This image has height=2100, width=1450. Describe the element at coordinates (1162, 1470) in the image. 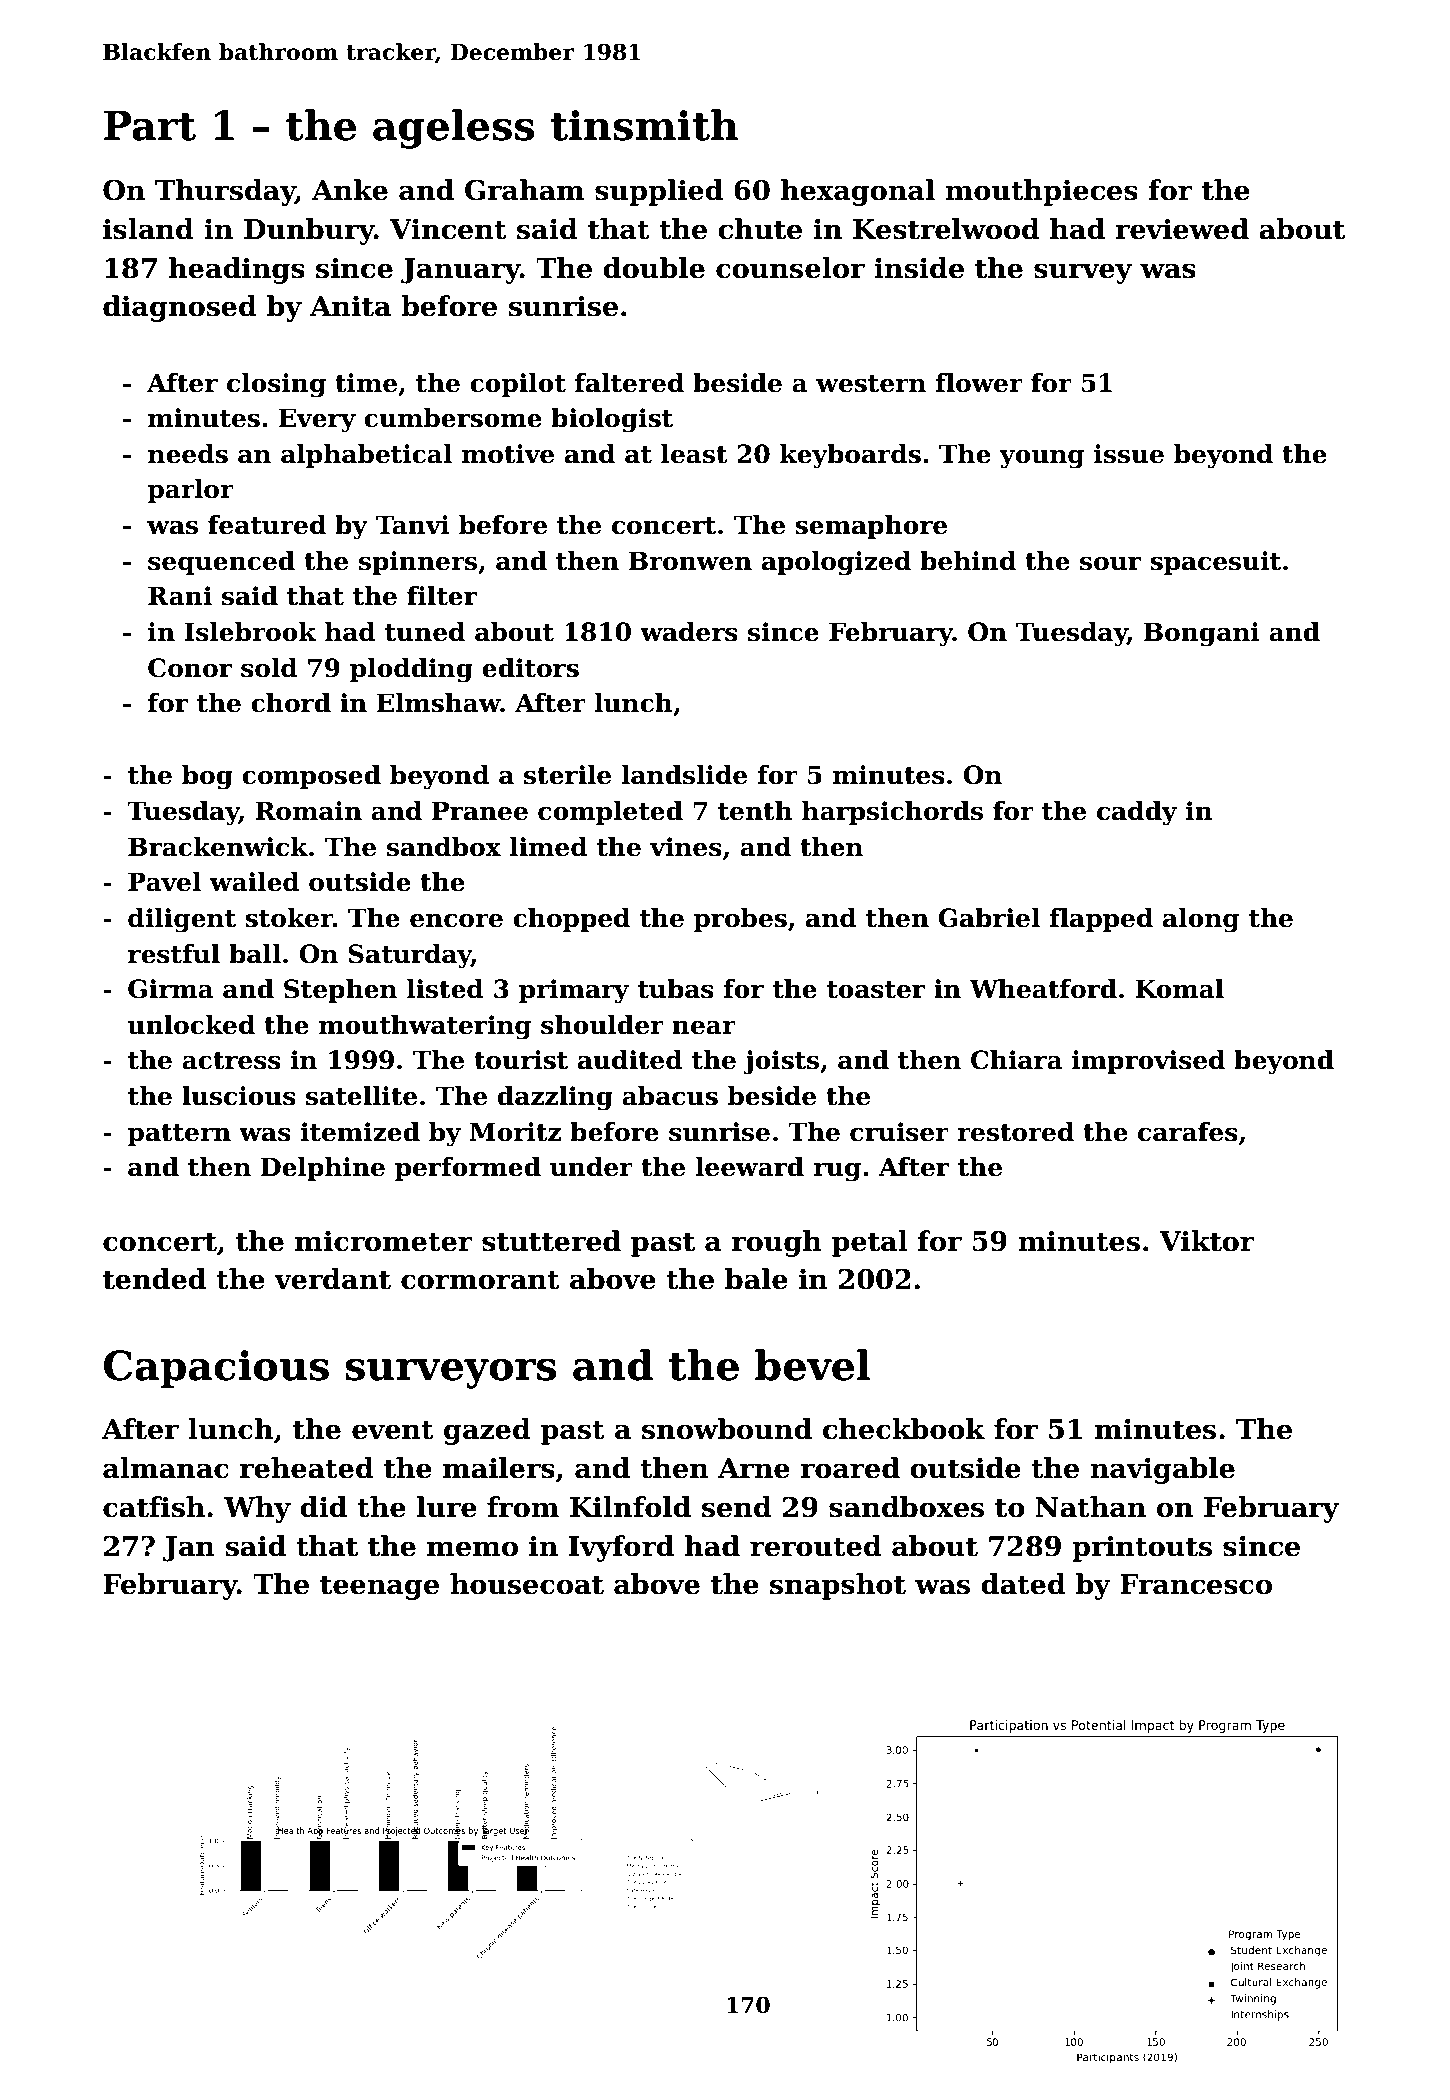

I see `navigable` at that location.
